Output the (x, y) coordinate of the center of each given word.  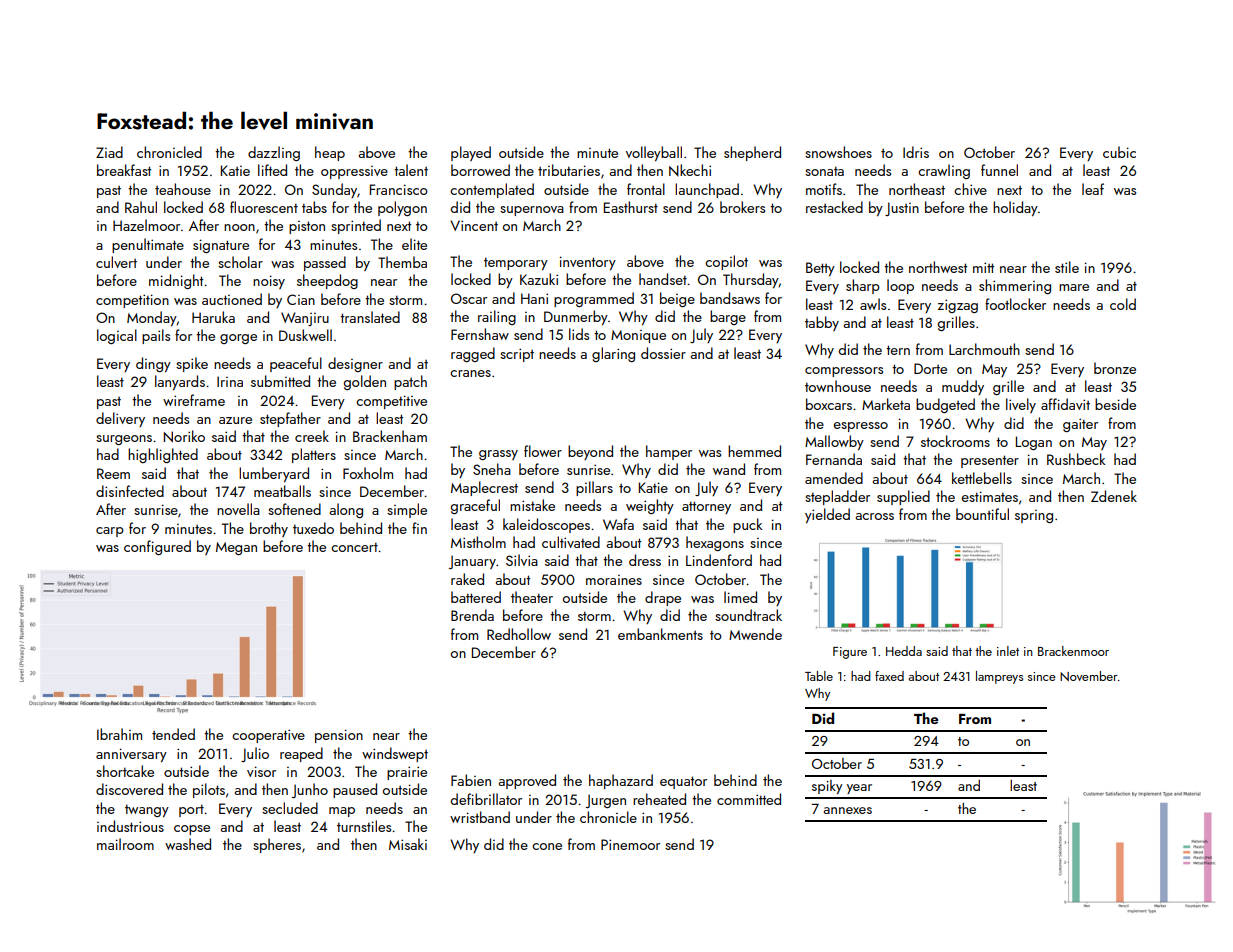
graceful (475, 506)
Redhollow (519, 634)
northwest (938, 267)
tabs (314, 207)
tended (173, 734)
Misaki (408, 844)
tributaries (569, 170)
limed (740, 597)
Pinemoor (630, 844)
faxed (889, 676)
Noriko (184, 436)
